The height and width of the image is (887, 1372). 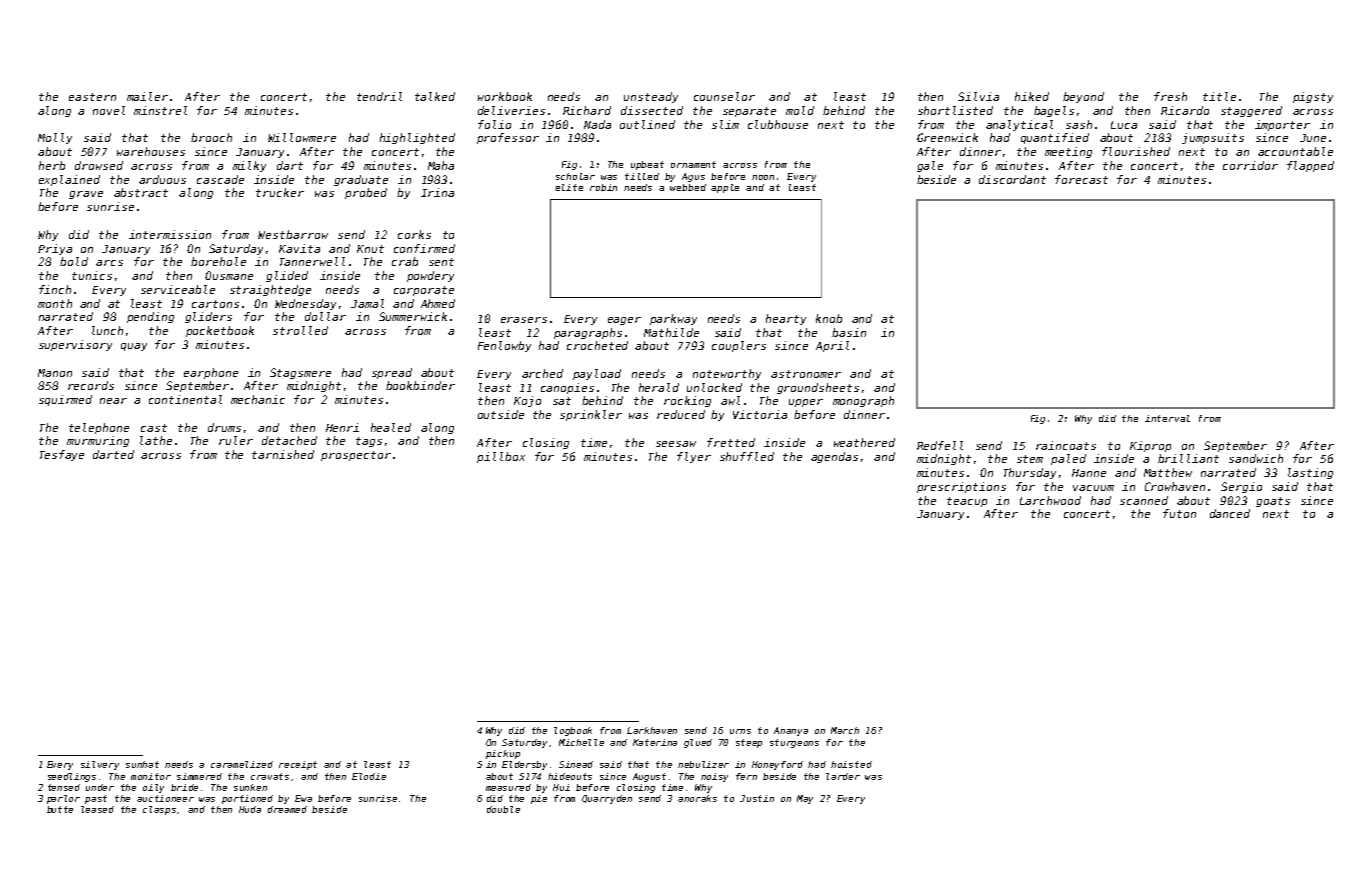 What do you see at coordinates (739, 346) in the image?
I see `couplers` at bounding box center [739, 346].
